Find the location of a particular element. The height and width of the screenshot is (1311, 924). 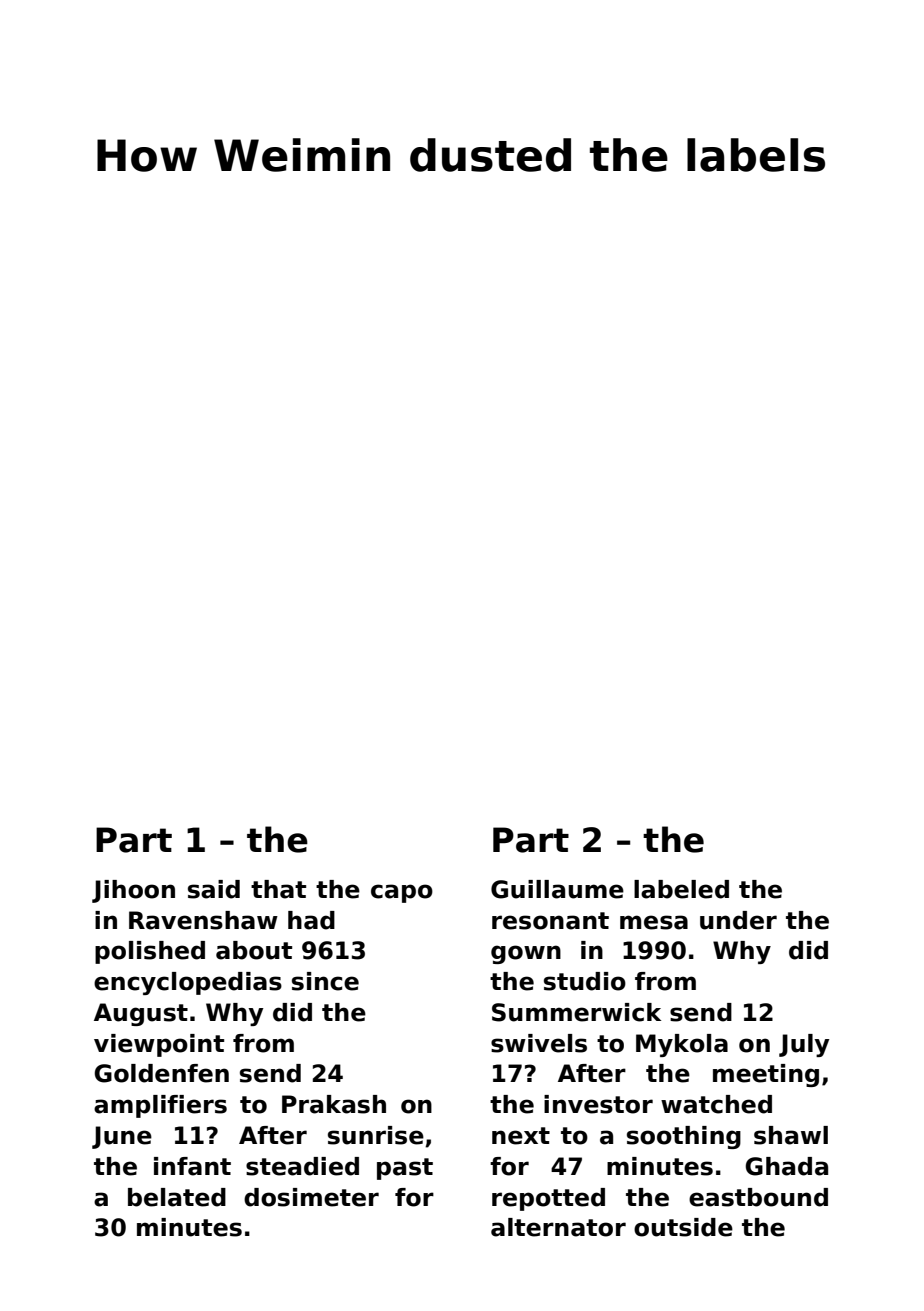

labeled is located at coordinates (681, 889).
